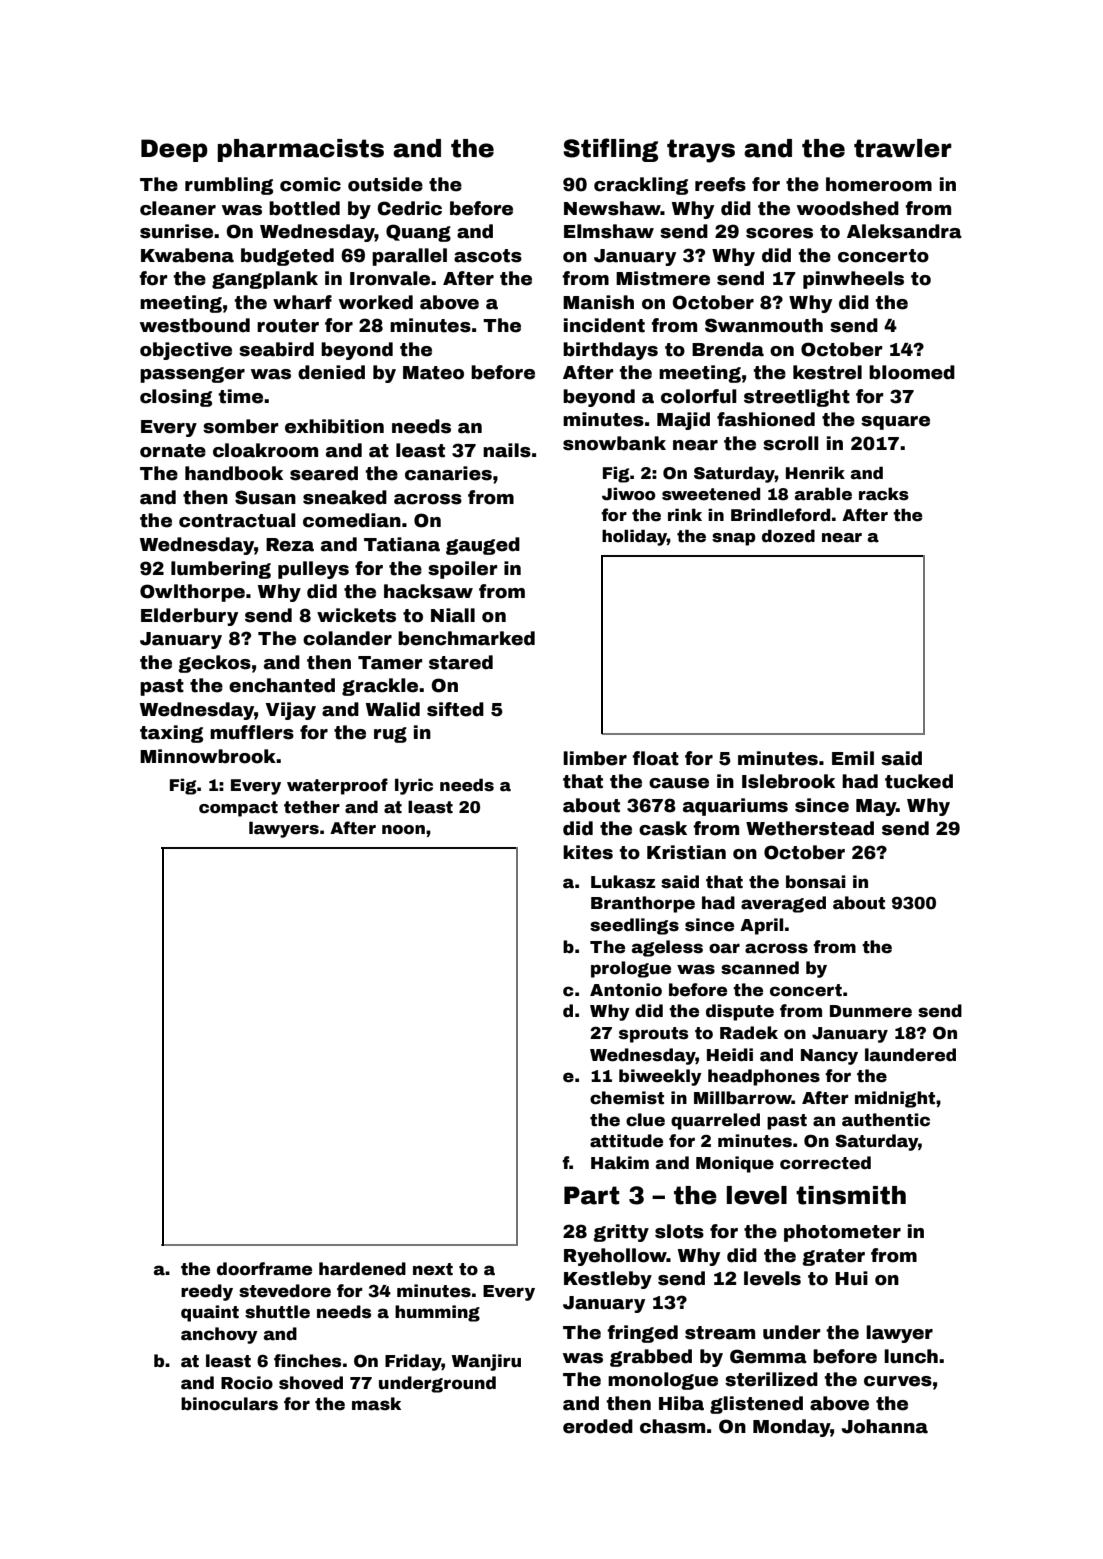  What do you see at coordinates (403, 830) in the screenshot?
I see `noon` at bounding box center [403, 830].
